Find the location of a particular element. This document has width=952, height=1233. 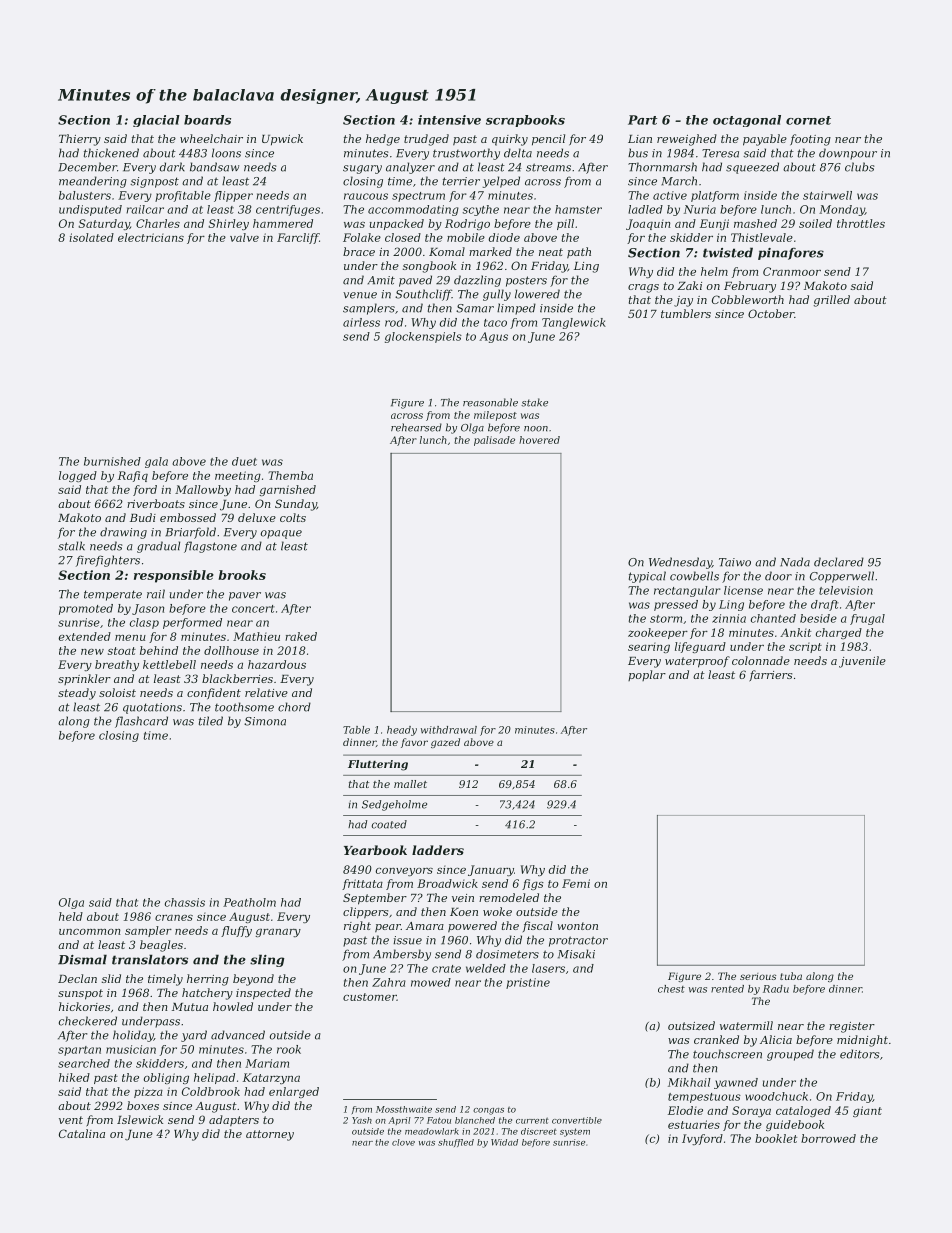

intensive is located at coordinates (449, 120).
